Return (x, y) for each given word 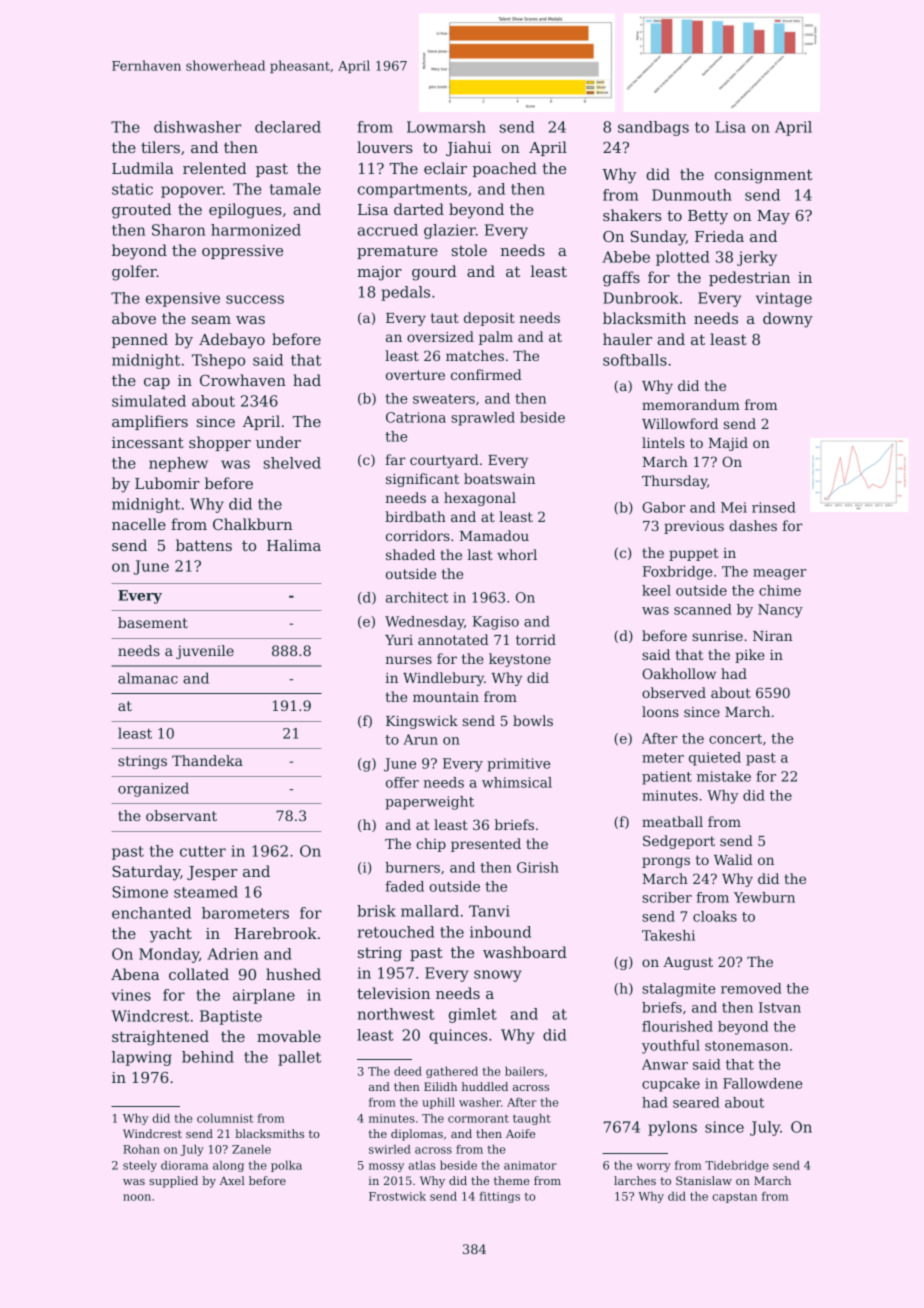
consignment (763, 176)
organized (153, 789)
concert (735, 739)
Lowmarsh (446, 127)
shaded (410, 554)
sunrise (717, 636)
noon (137, 1197)
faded (404, 886)
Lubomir (167, 483)
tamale (295, 189)
